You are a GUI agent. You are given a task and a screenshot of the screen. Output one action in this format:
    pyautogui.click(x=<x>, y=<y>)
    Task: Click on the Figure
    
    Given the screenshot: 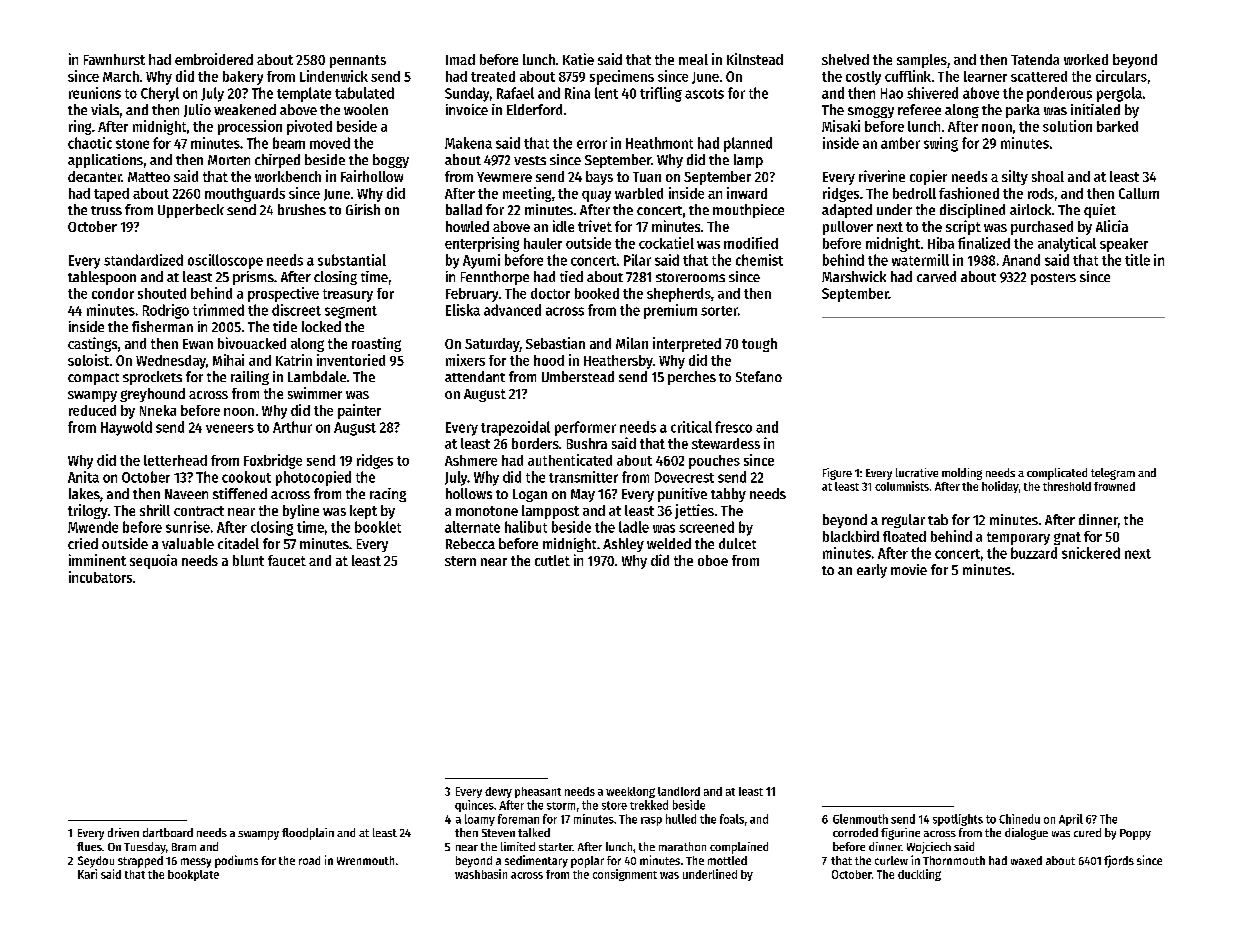 What is the action you would take?
    pyautogui.click(x=837, y=474)
